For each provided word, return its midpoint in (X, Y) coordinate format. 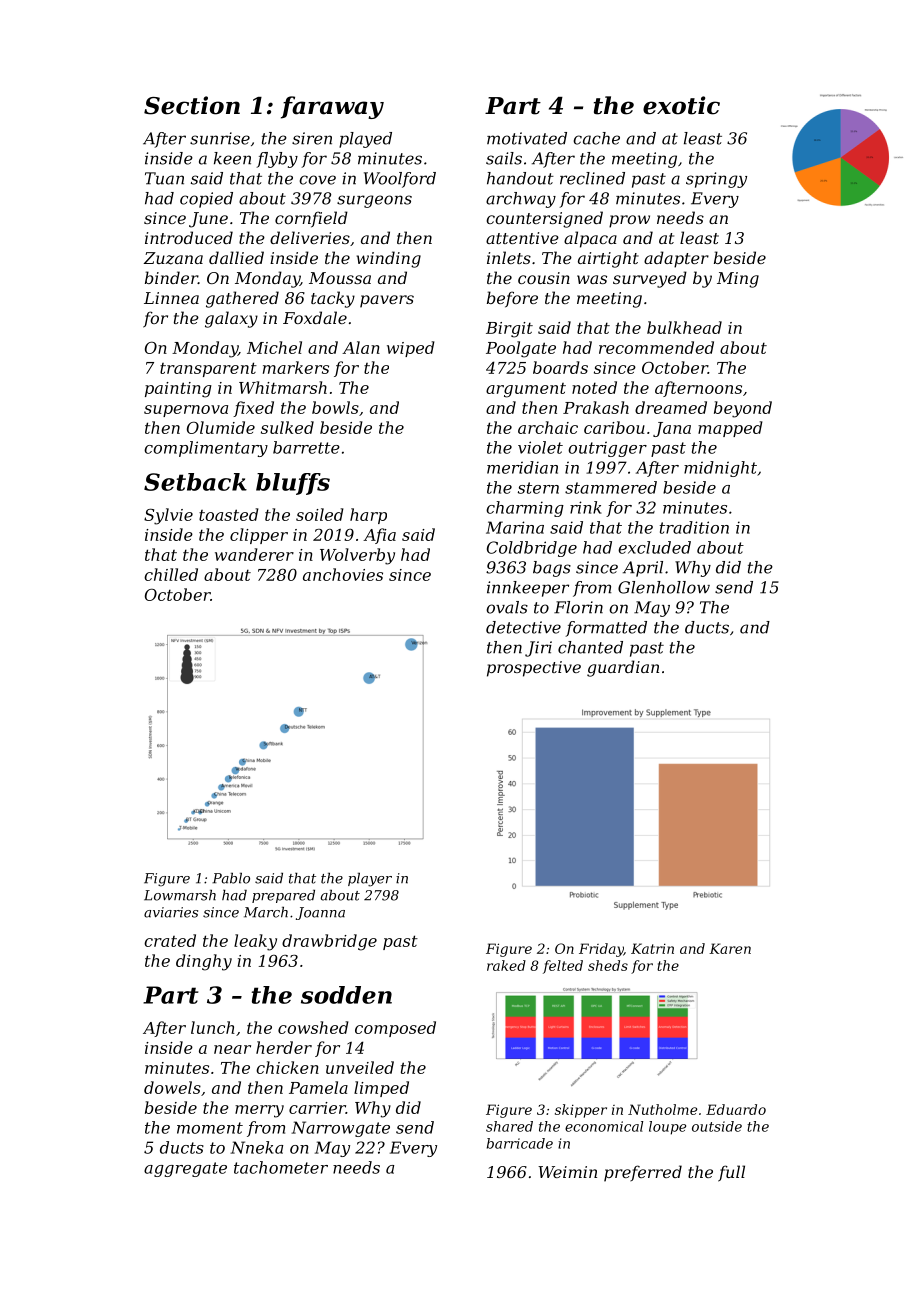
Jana (672, 429)
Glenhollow (664, 587)
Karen (730, 948)
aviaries (171, 912)
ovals (507, 607)
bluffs (293, 484)
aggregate (185, 1169)
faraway (332, 107)
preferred (643, 1173)
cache (596, 138)
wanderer (254, 554)
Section (192, 105)
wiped (411, 349)
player (370, 880)
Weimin (567, 1172)
